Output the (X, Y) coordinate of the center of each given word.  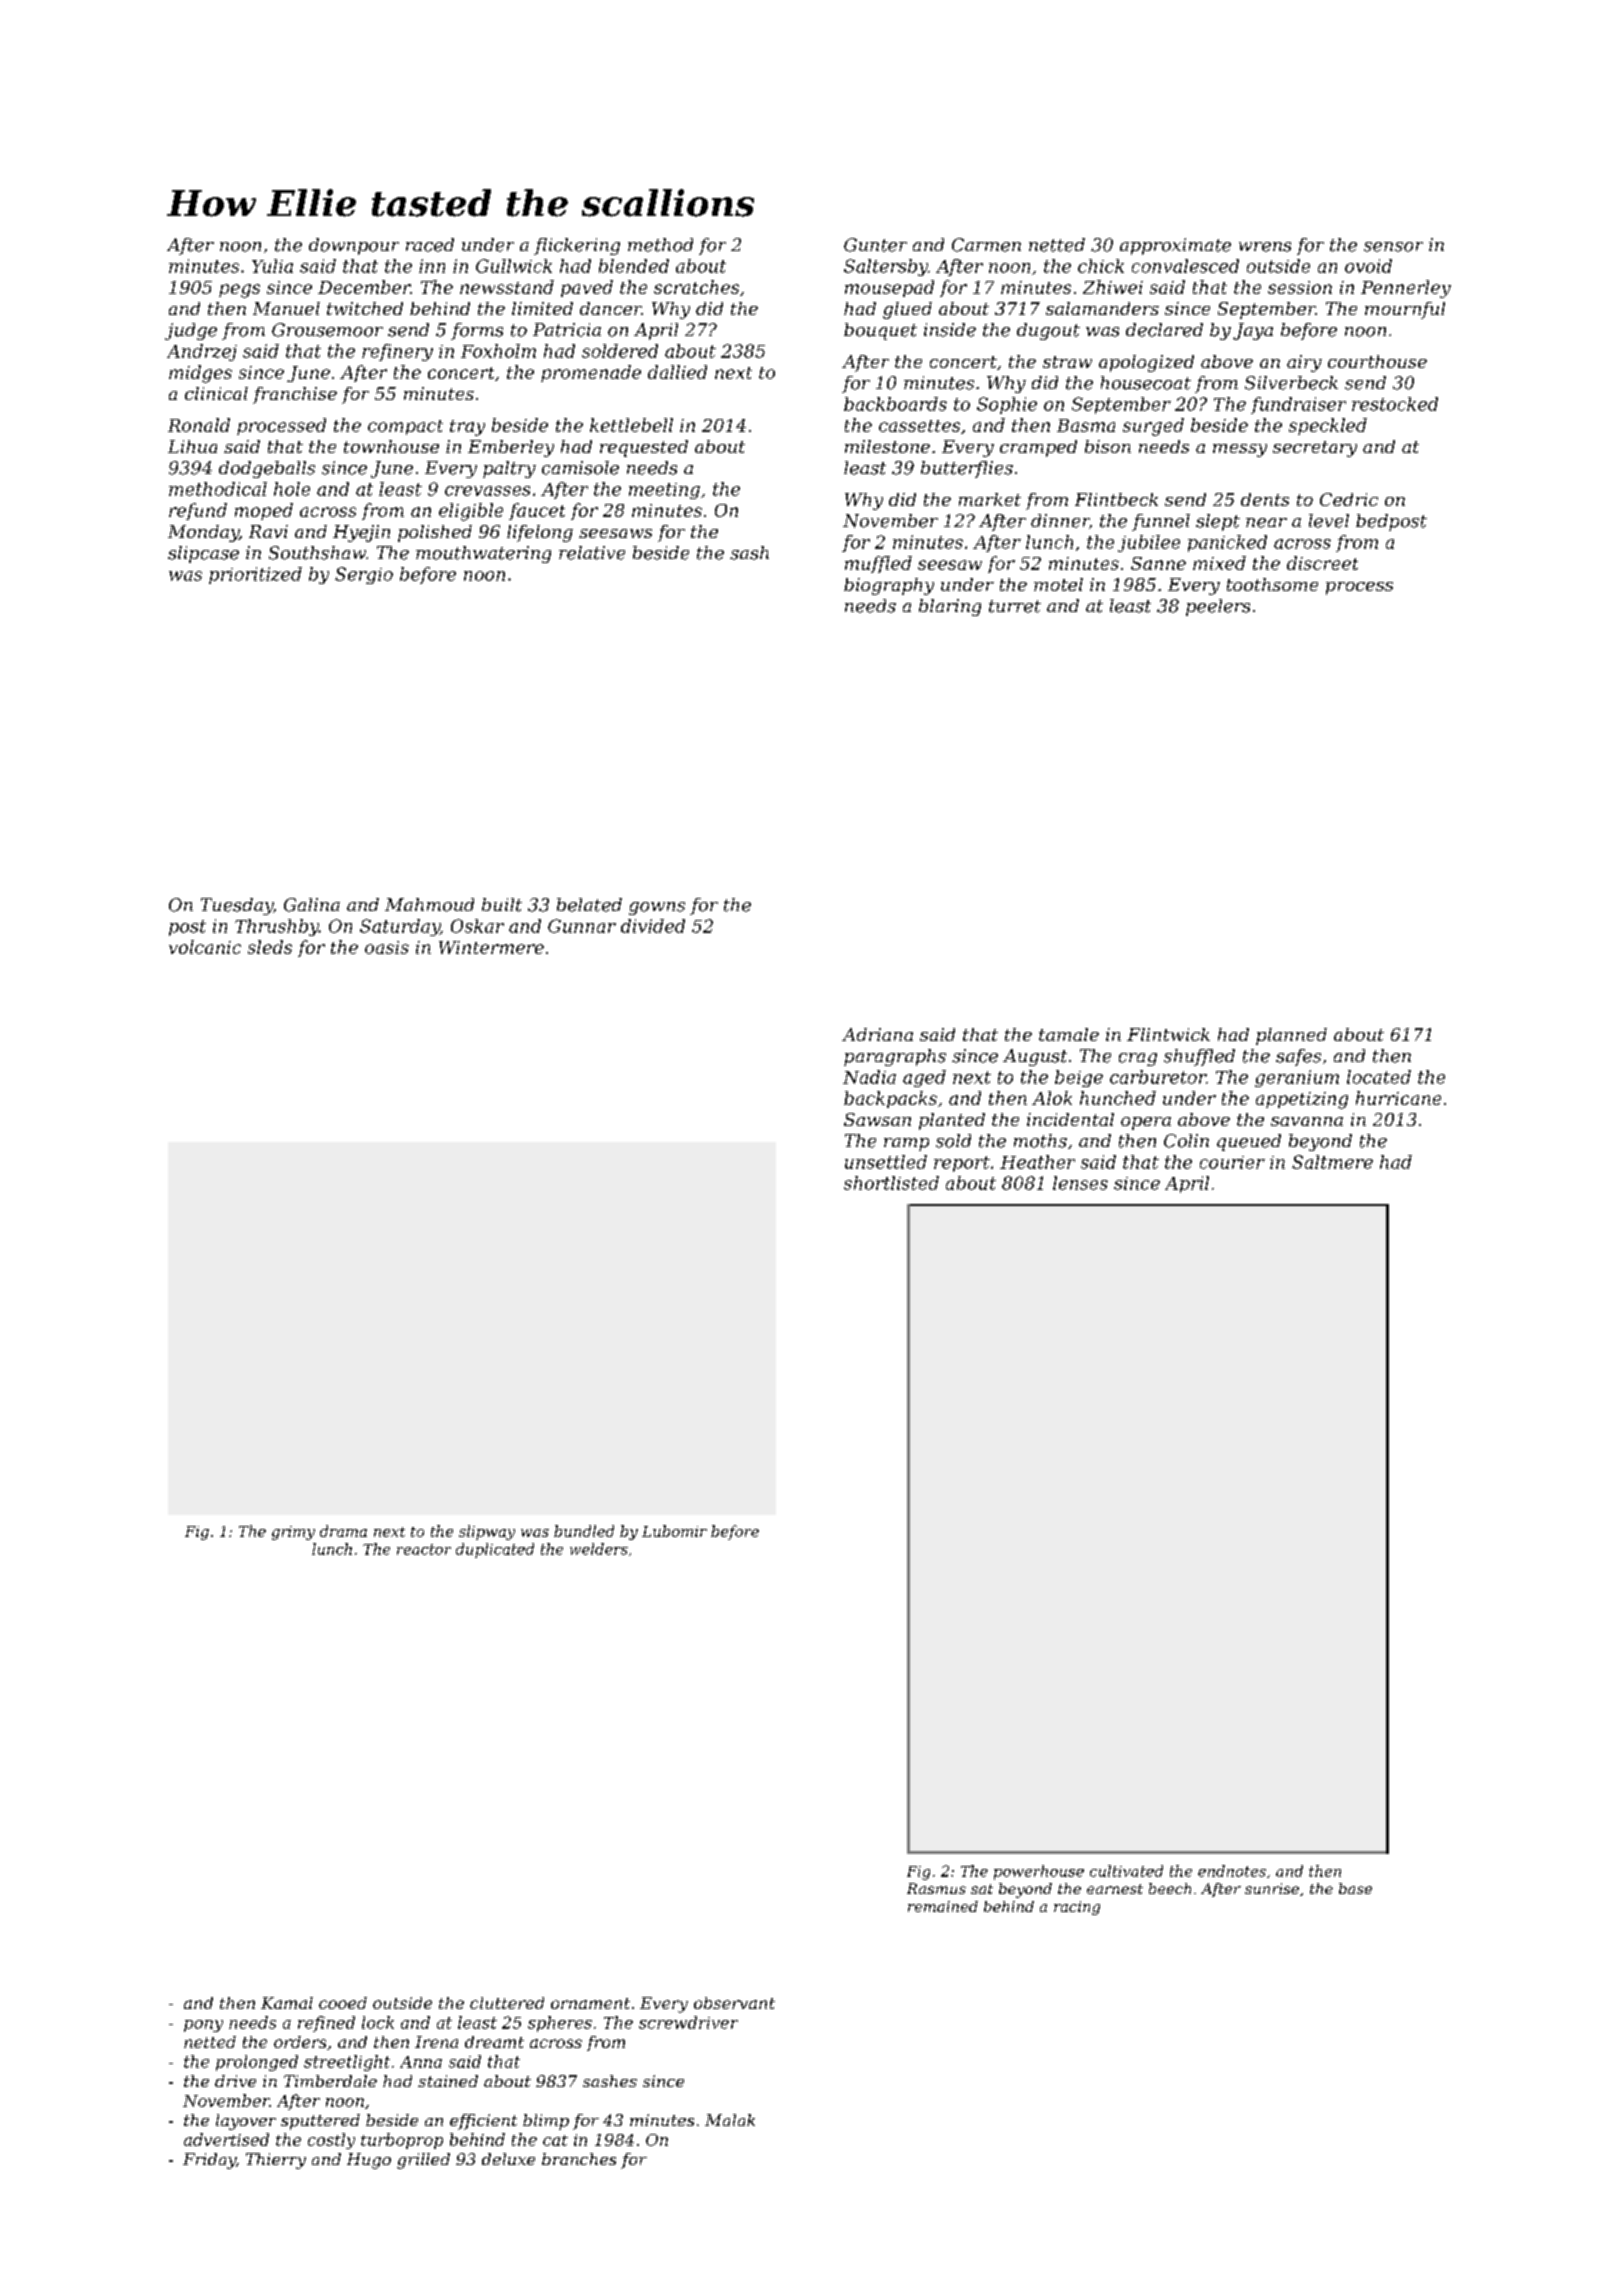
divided (653, 926)
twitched (365, 308)
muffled (878, 564)
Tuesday (237, 906)
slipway (487, 1532)
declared (1164, 330)
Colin (1186, 1141)
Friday (209, 2161)
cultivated (1126, 1871)
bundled (584, 1531)
